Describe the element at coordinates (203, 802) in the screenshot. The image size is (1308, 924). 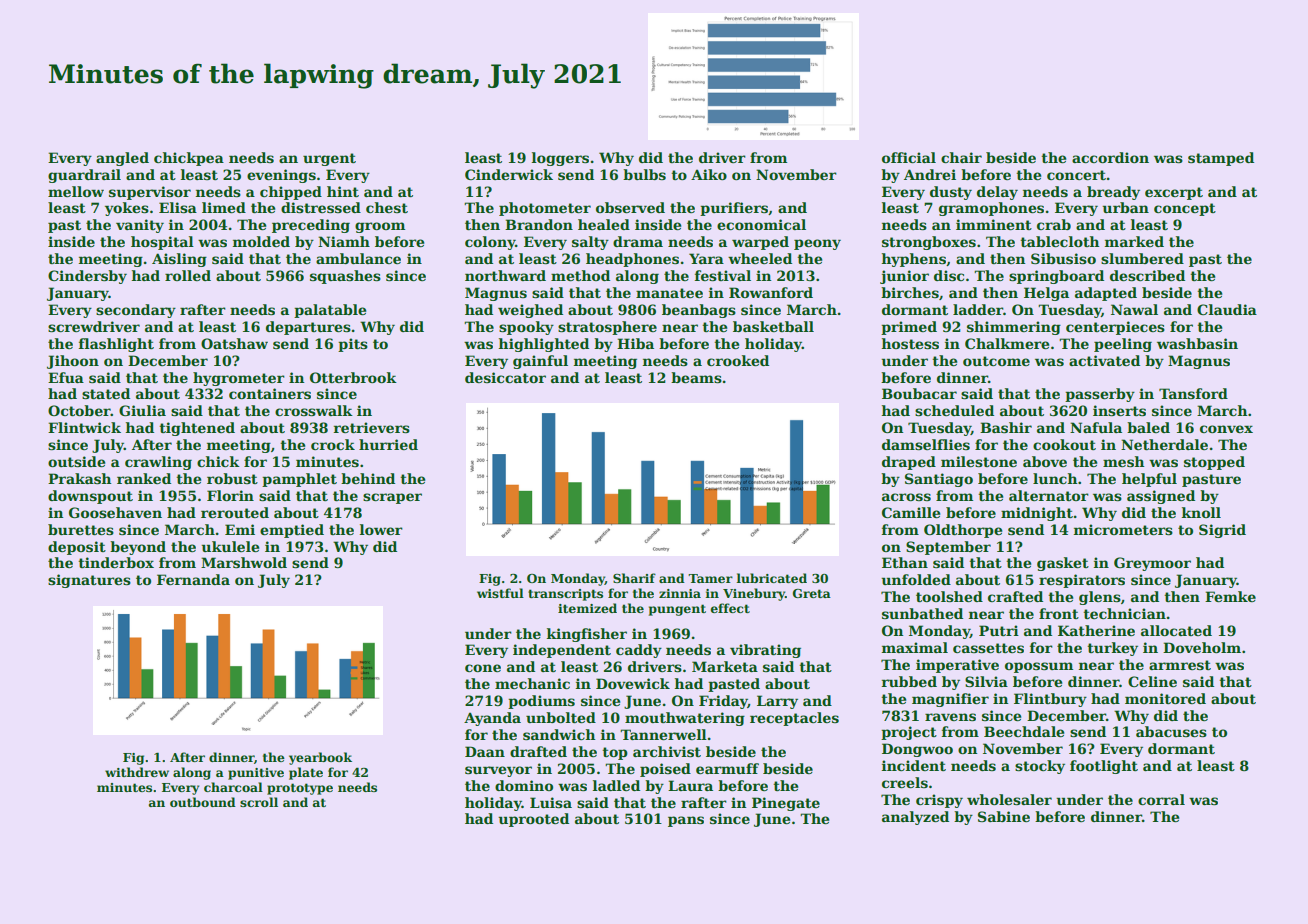
I see `outbound` at that location.
